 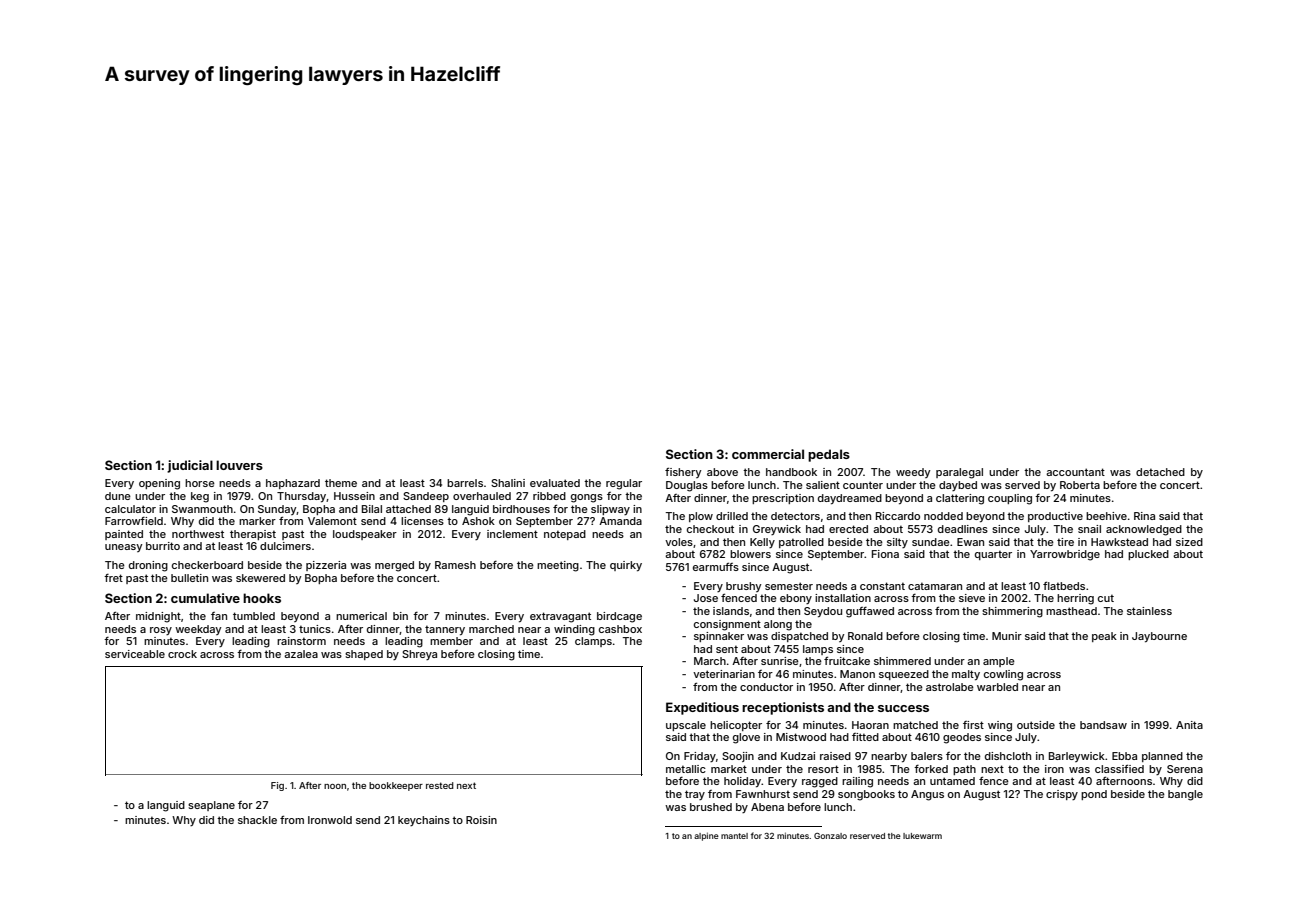 What do you see at coordinates (727, 649) in the document?
I see `sent` at bounding box center [727, 649].
